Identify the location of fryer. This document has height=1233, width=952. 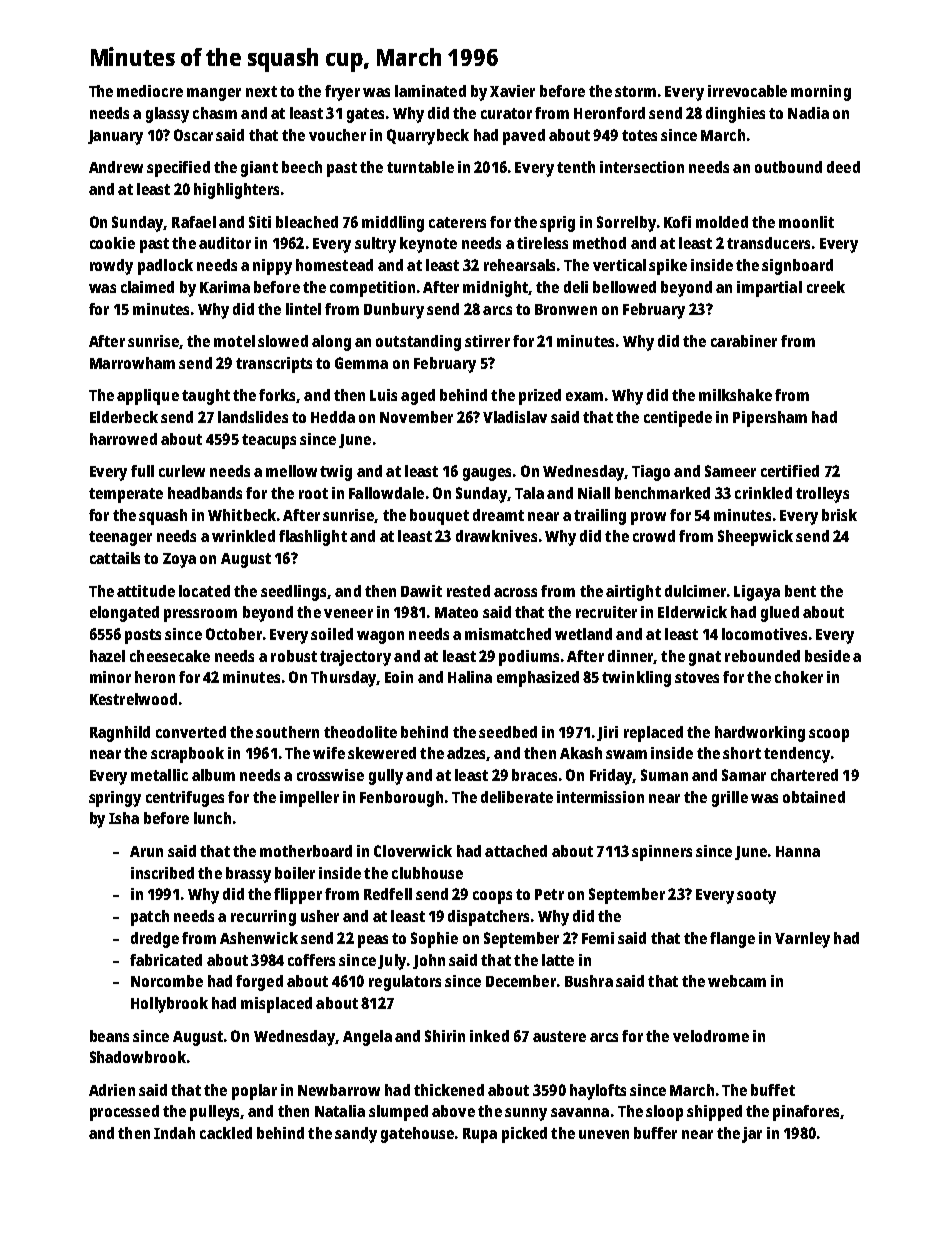
(342, 93).
